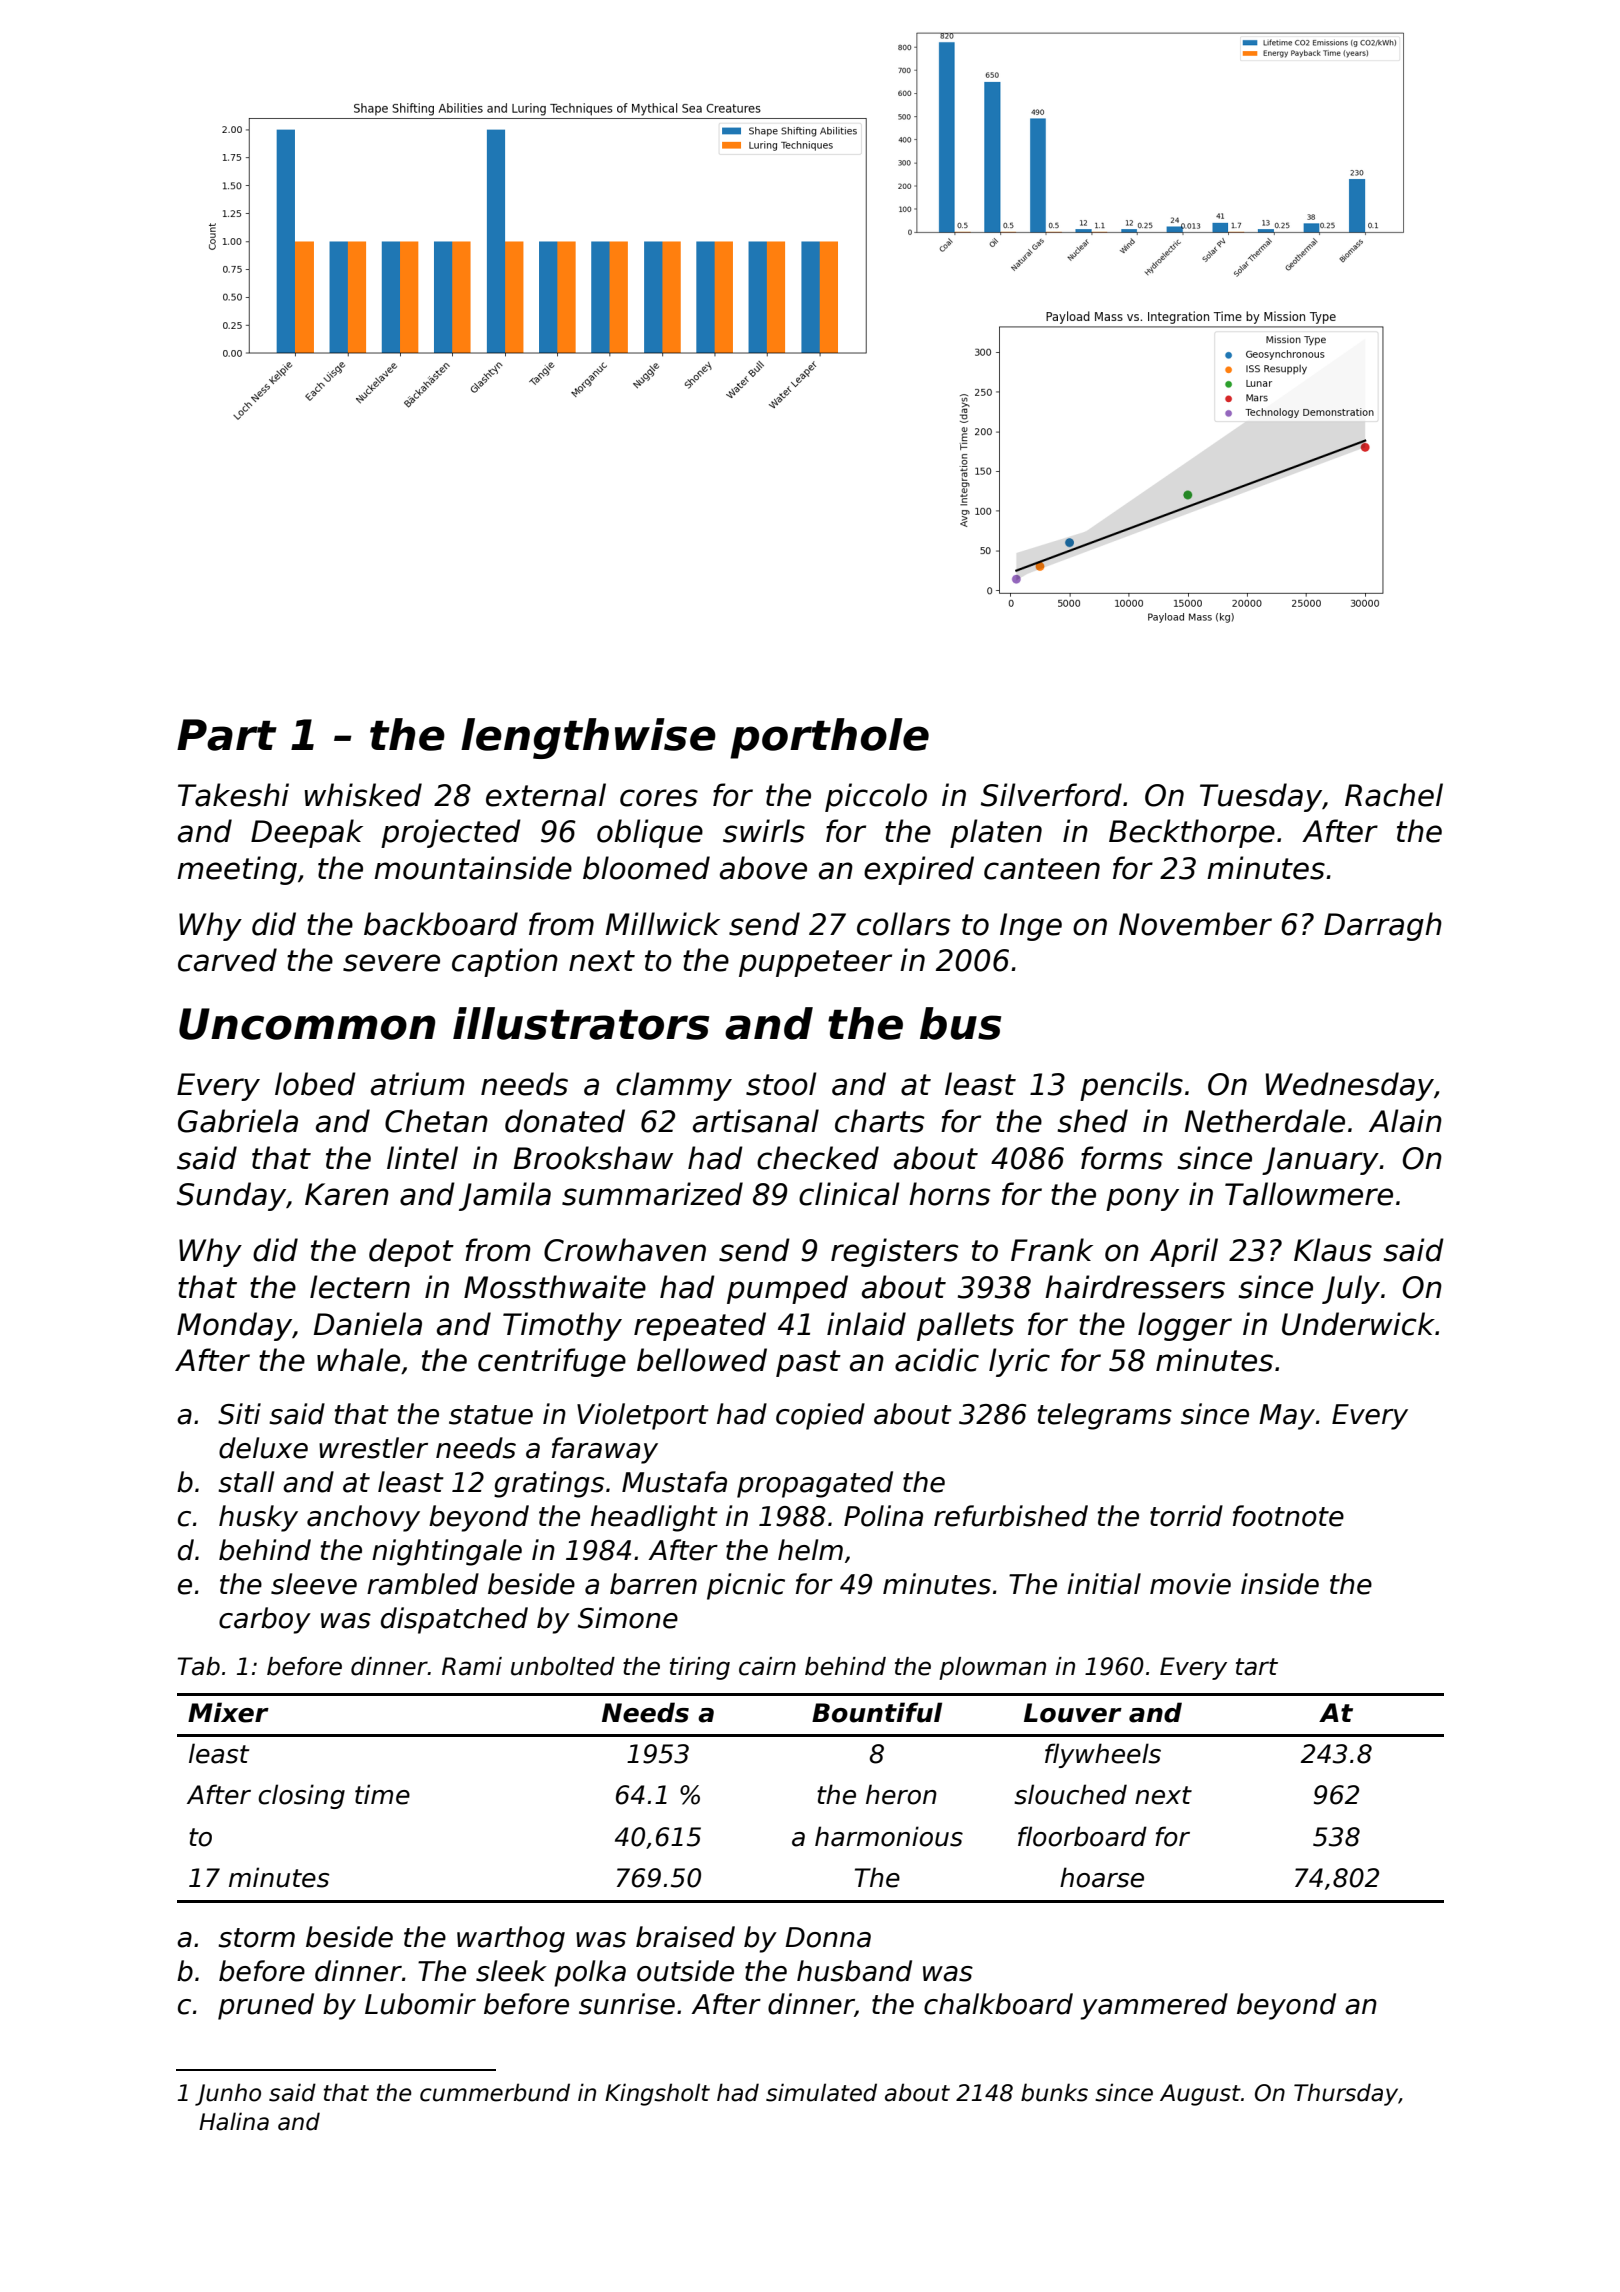 Image resolution: width=1620 pixels, height=2292 pixels. I want to click on yammered, so click(1154, 2006).
